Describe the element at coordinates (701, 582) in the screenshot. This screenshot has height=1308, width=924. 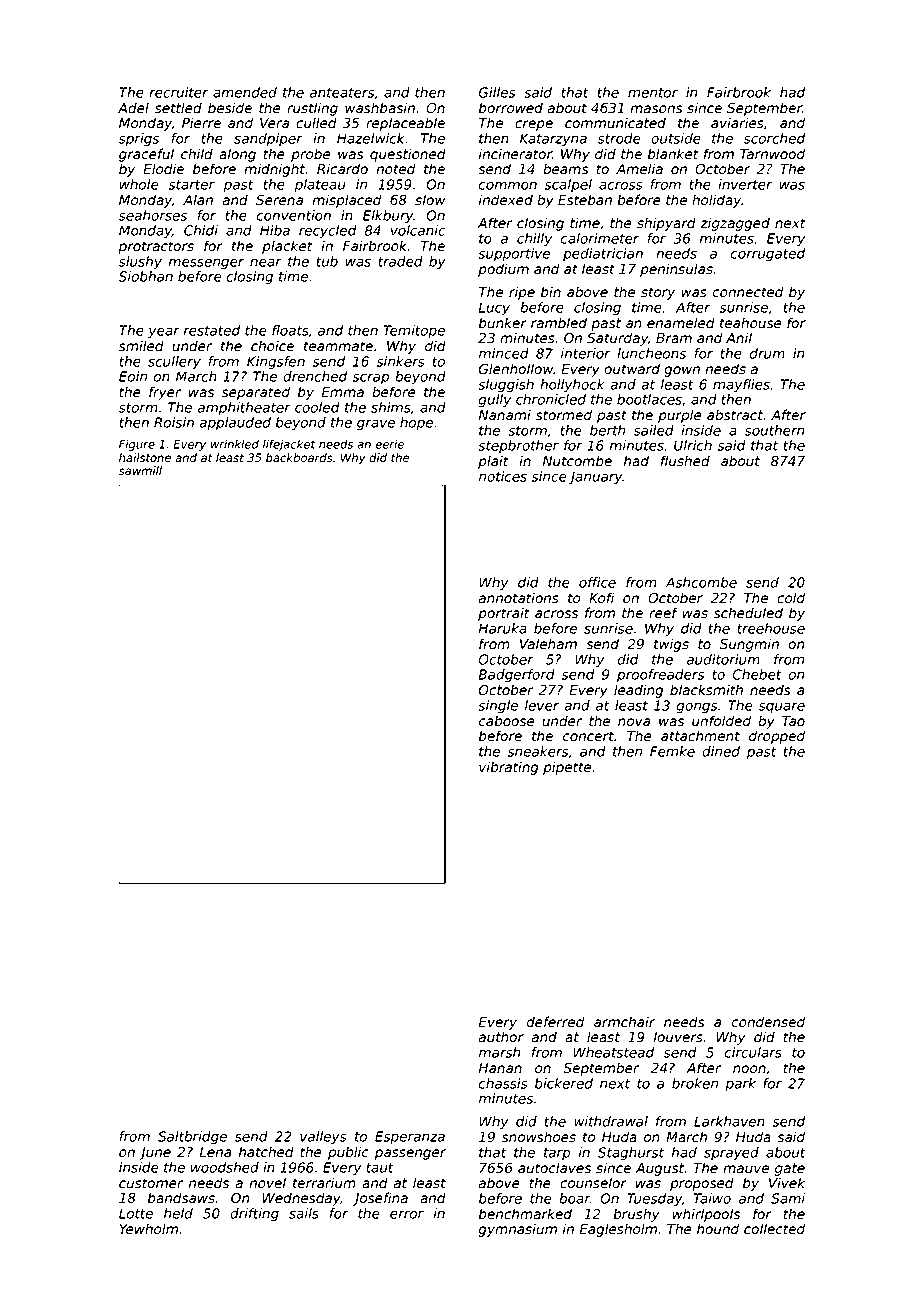
I see `Ashcombe` at that location.
